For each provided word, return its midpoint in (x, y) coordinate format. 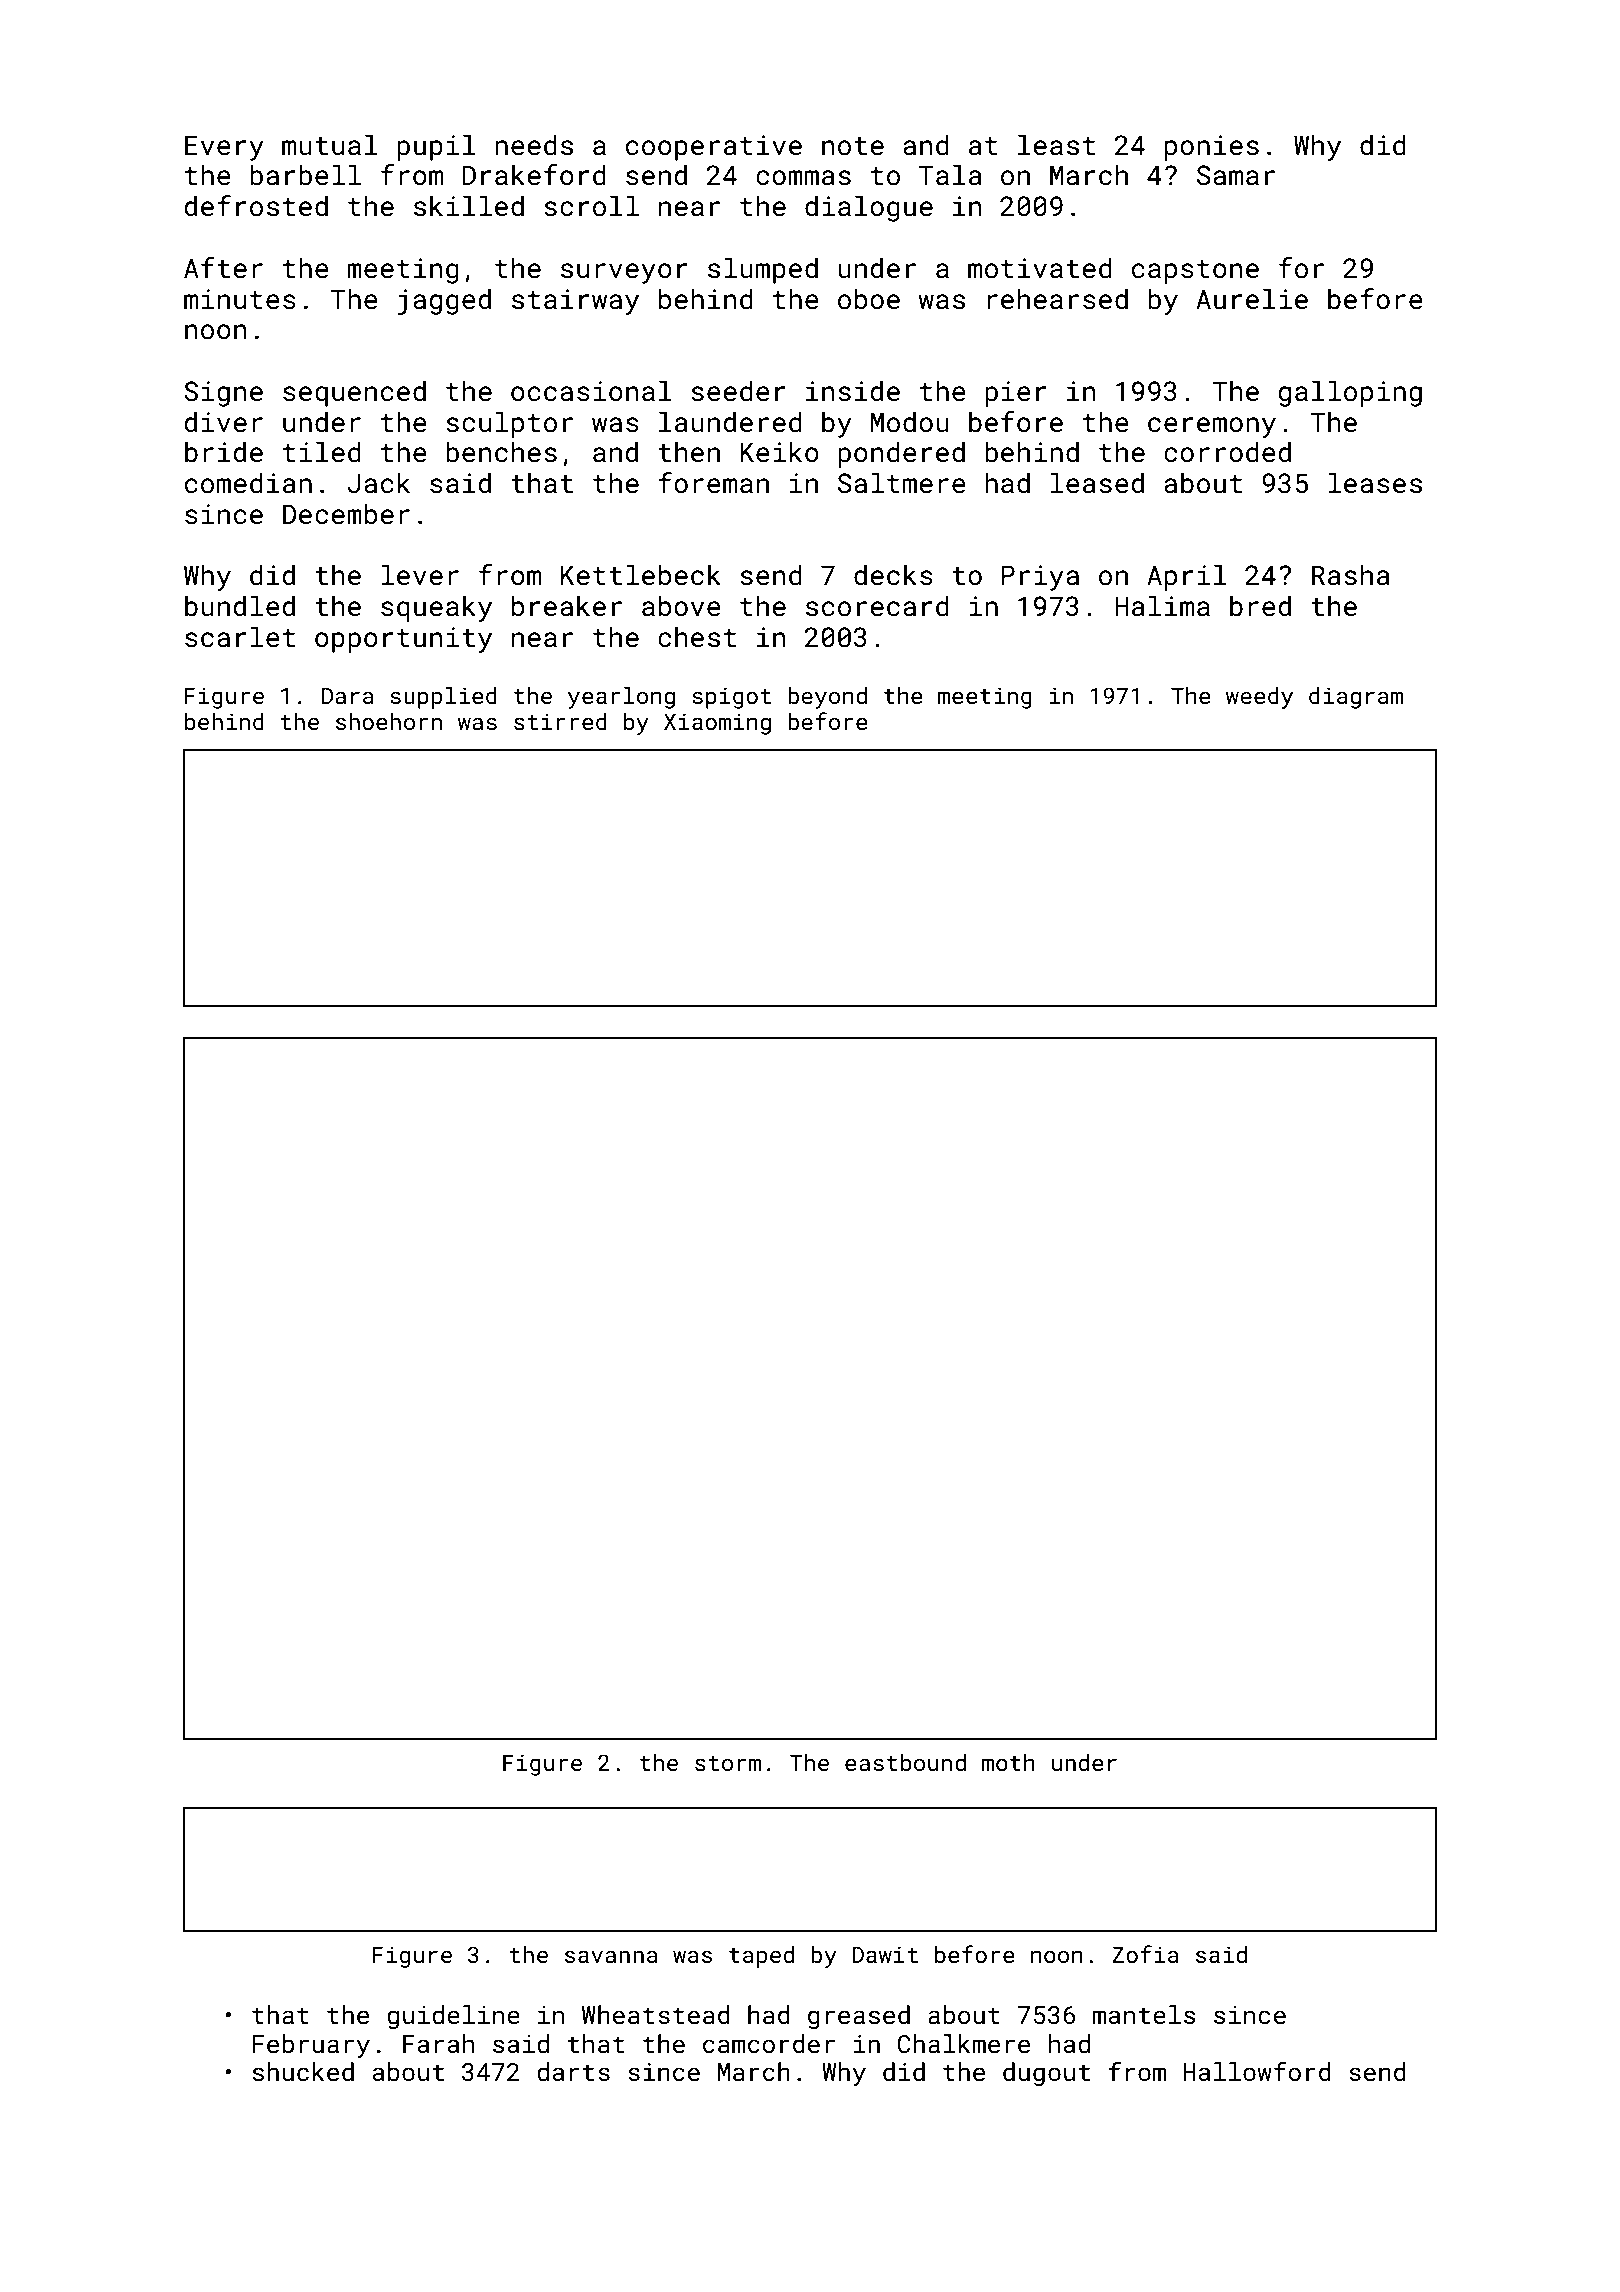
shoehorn (389, 721)
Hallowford (1257, 2071)
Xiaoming (717, 724)
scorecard (877, 606)
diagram (1356, 698)
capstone (1195, 272)
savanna (611, 1956)
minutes (240, 299)
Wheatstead (656, 2015)
